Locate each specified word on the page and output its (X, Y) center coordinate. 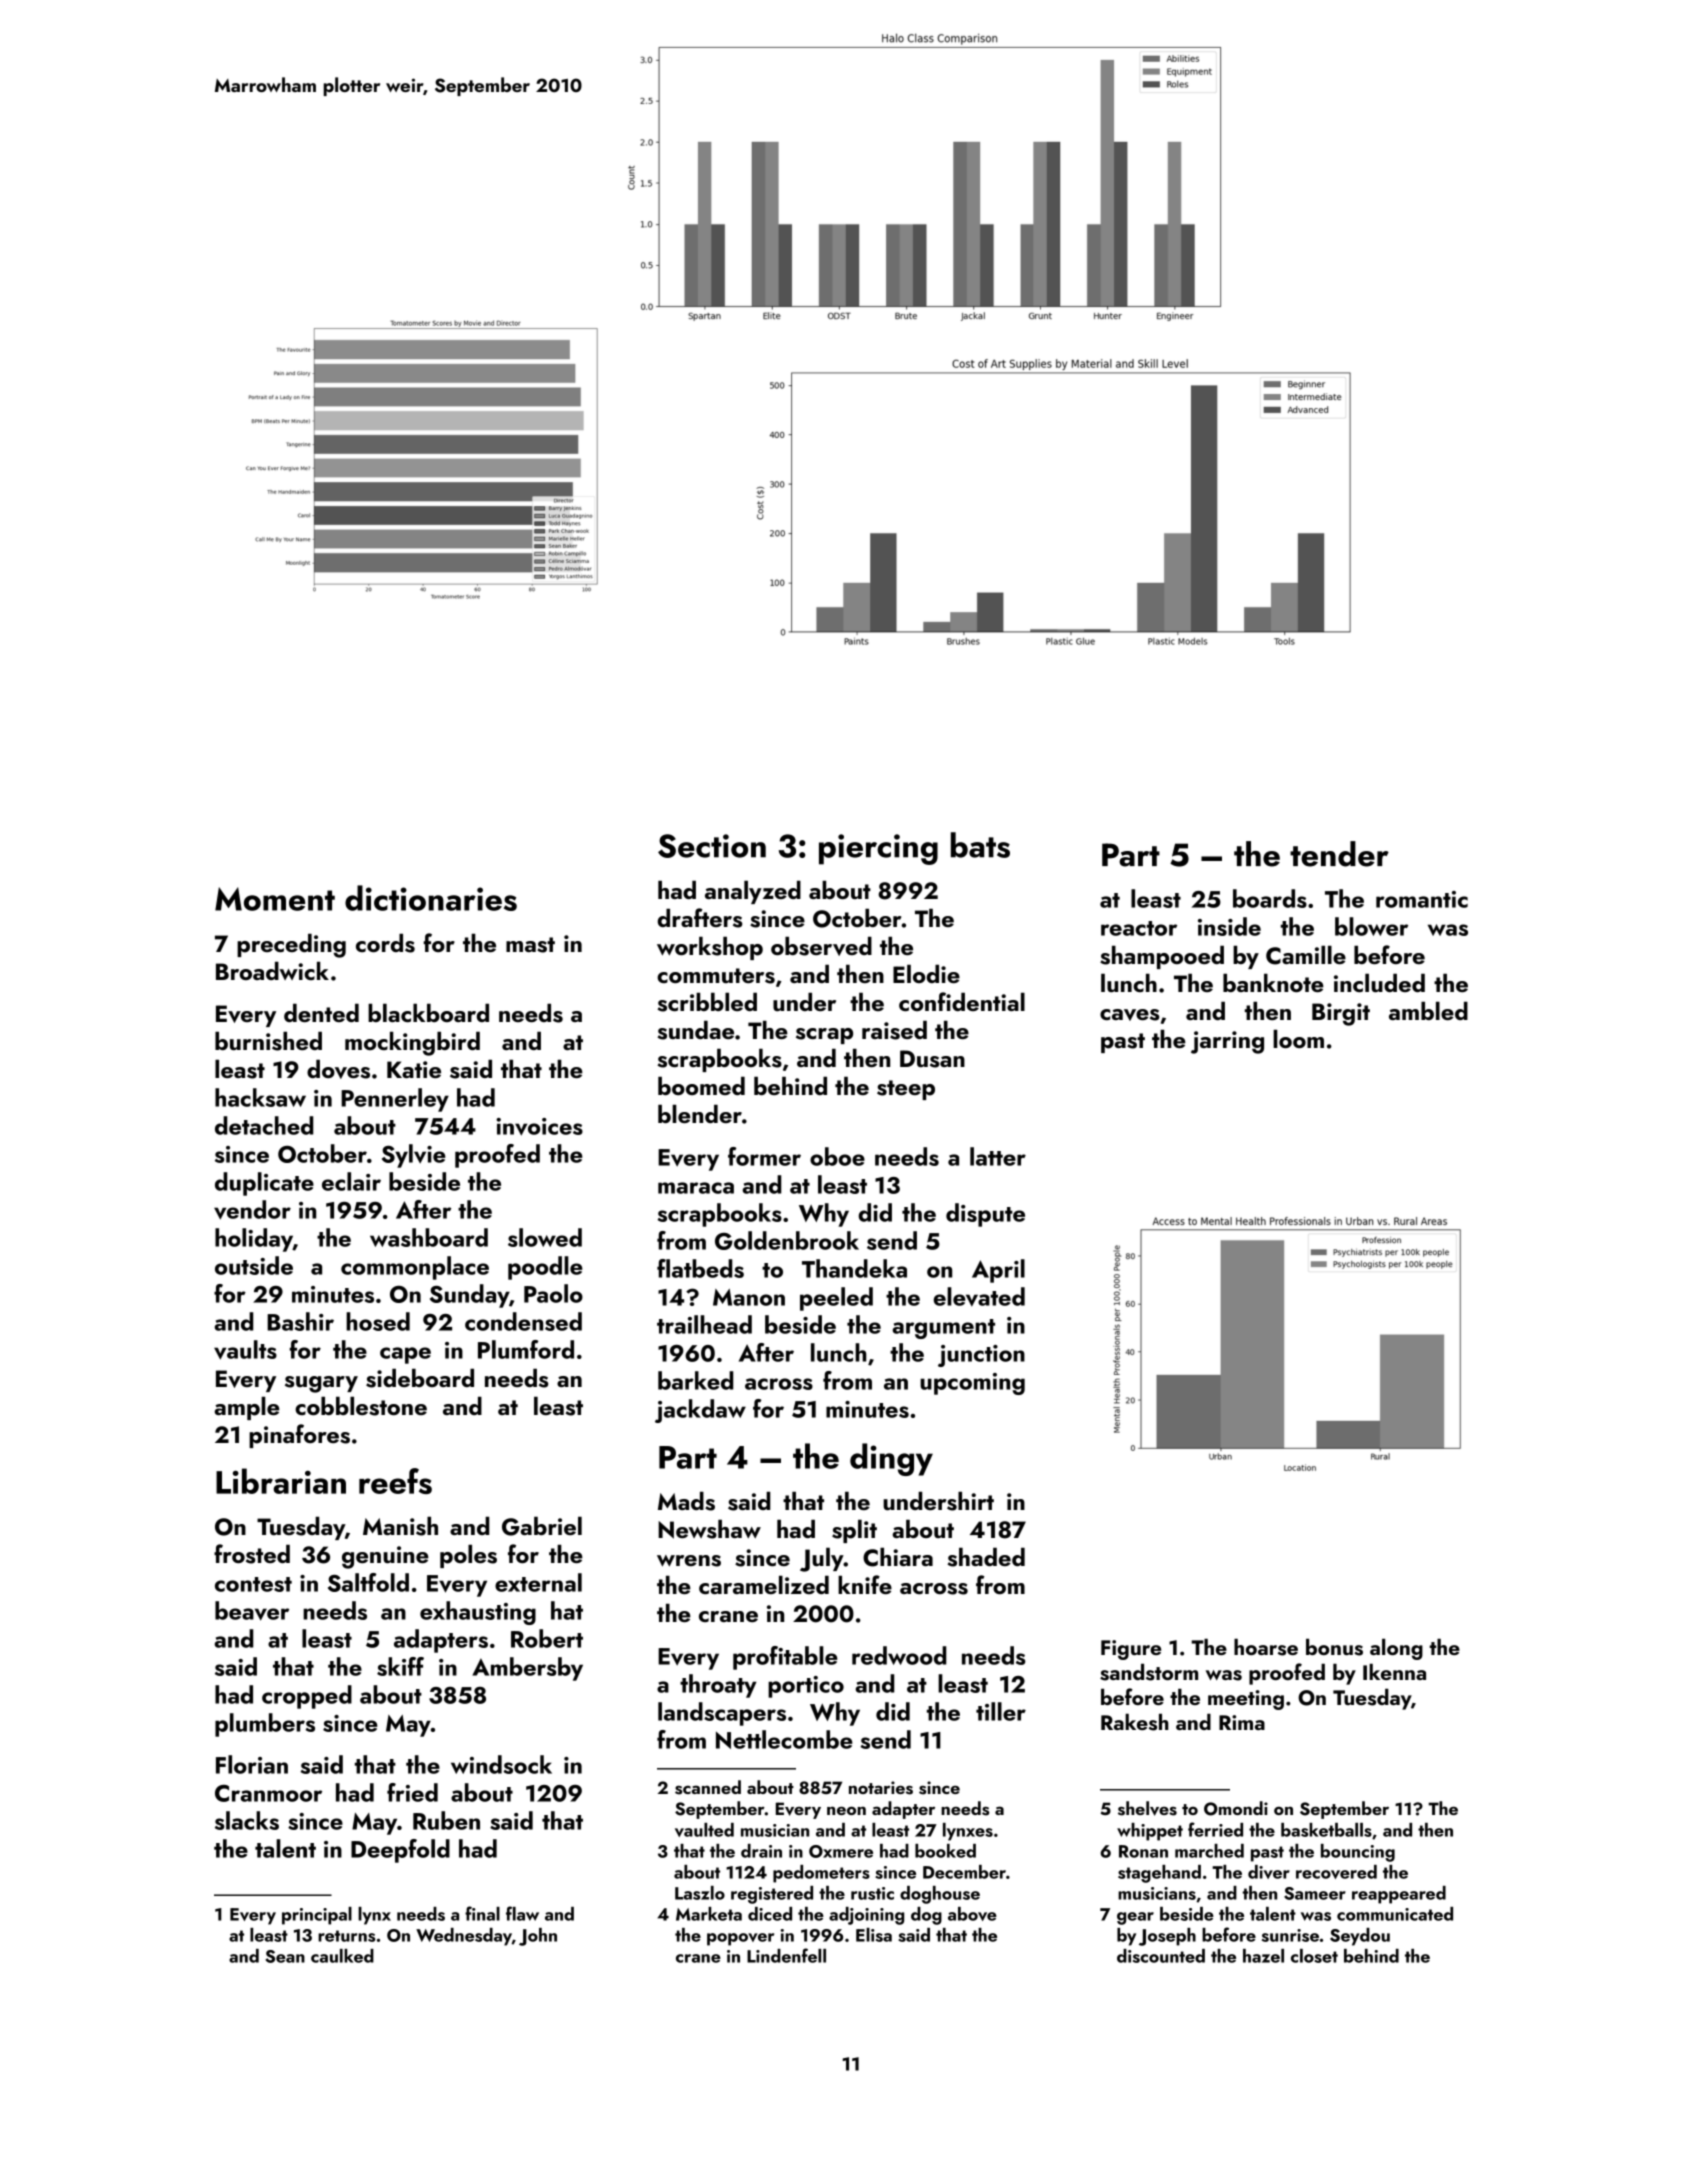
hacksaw (260, 1097)
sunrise (1290, 1935)
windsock (501, 1764)
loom (1298, 1038)
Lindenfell (786, 1955)
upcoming (972, 1384)
